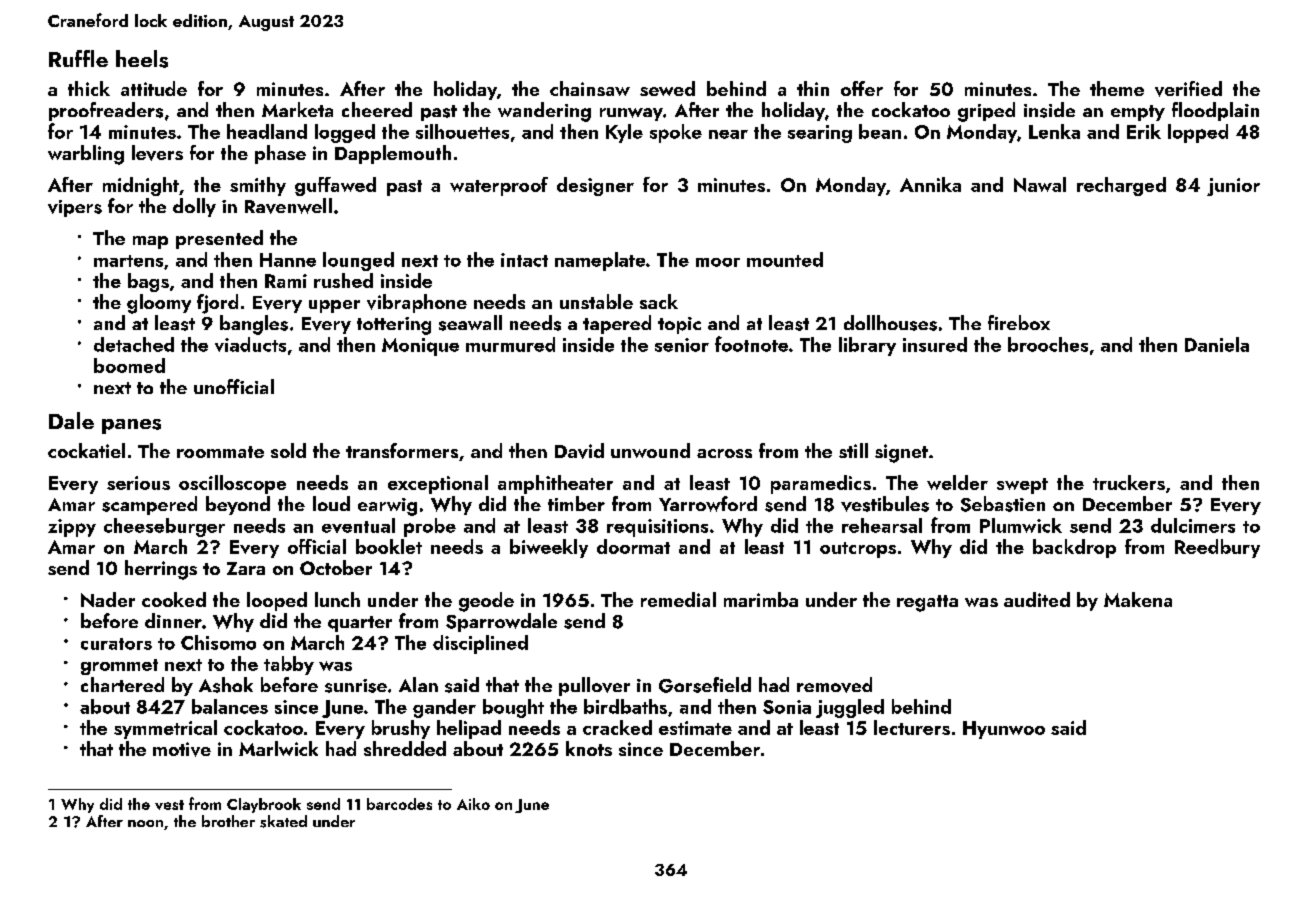 The width and height of the page is (1308, 924). What do you see at coordinates (544, 112) in the page?
I see `wandering` at bounding box center [544, 112].
